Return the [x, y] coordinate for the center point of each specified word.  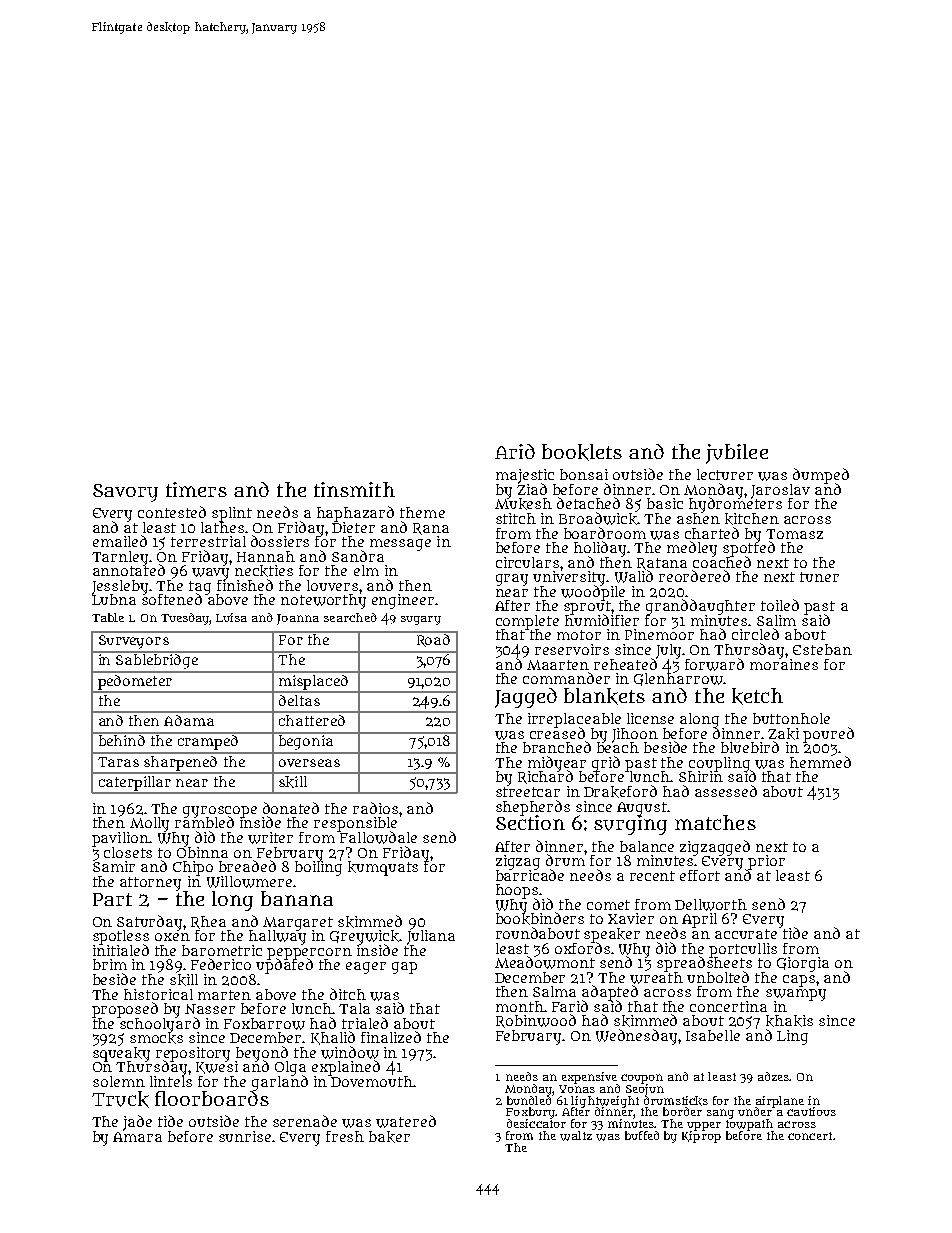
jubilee [737, 454]
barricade [530, 875]
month [520, 1006]
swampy [796, 995]
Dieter [353, 527]
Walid [634, 576]
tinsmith [354, 489]
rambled [204, 822]
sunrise [245, 1136]
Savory [125, 493]
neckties [264, 571]
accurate [746, 934]
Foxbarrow [264, 1024]
